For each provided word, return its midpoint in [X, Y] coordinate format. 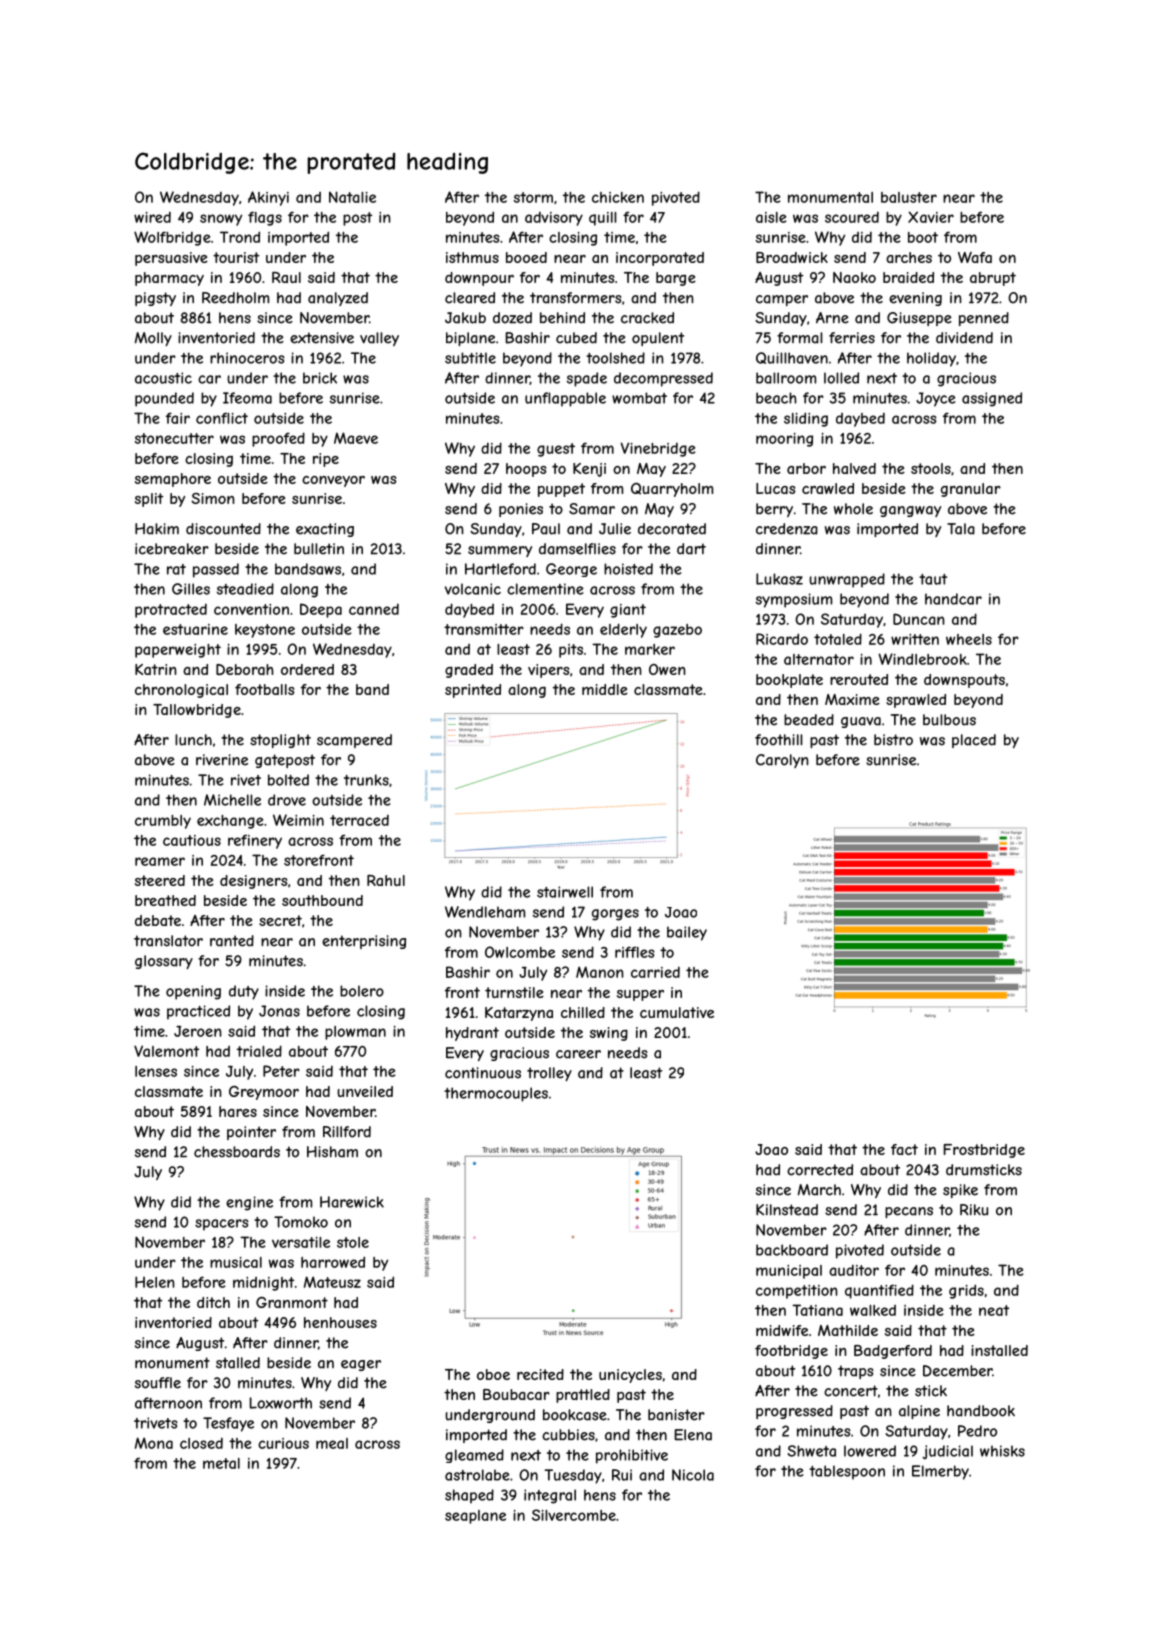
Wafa [975, 257]
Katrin [156, 669]
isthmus [472, 257]
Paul [546, 529]
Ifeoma [247, 398]
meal [332, 1443]
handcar [953, 599]
